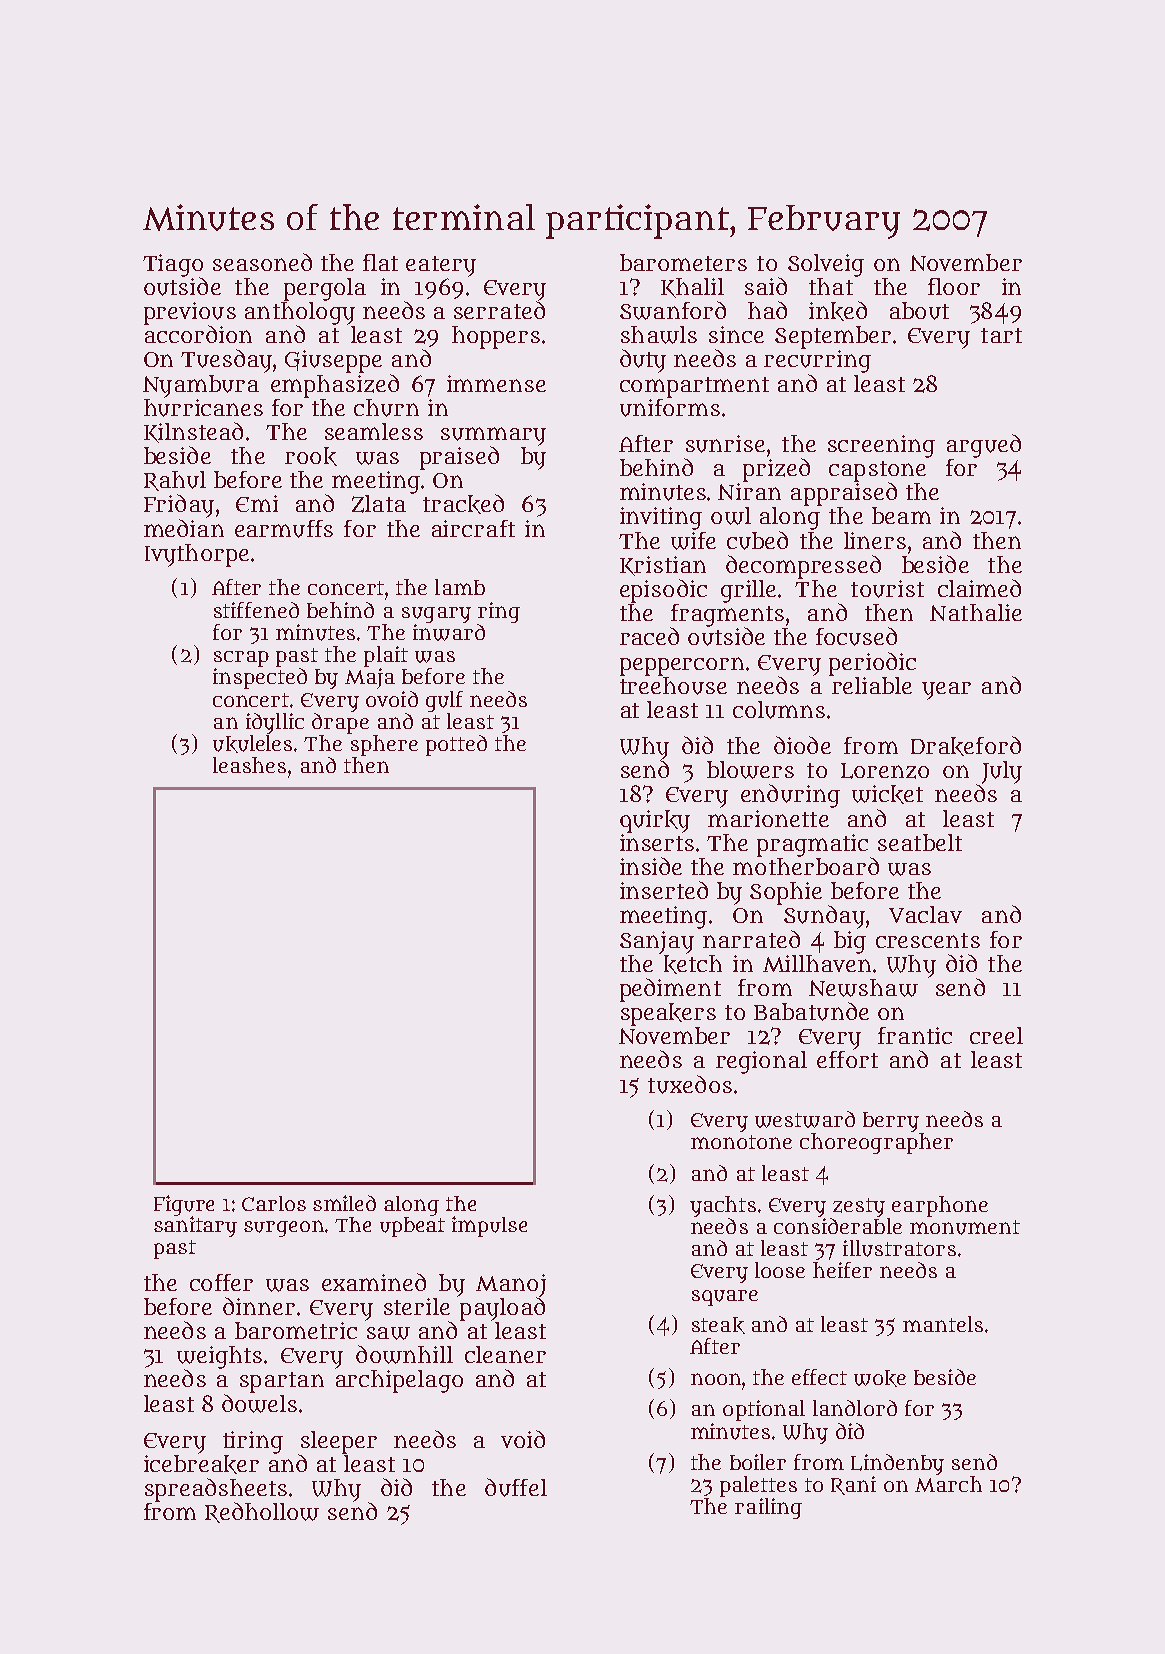 The height and width of the image is (1654, 1165). Describe the element at coordinates (925, 914) in the image. I see `Vaclav` at that location.
